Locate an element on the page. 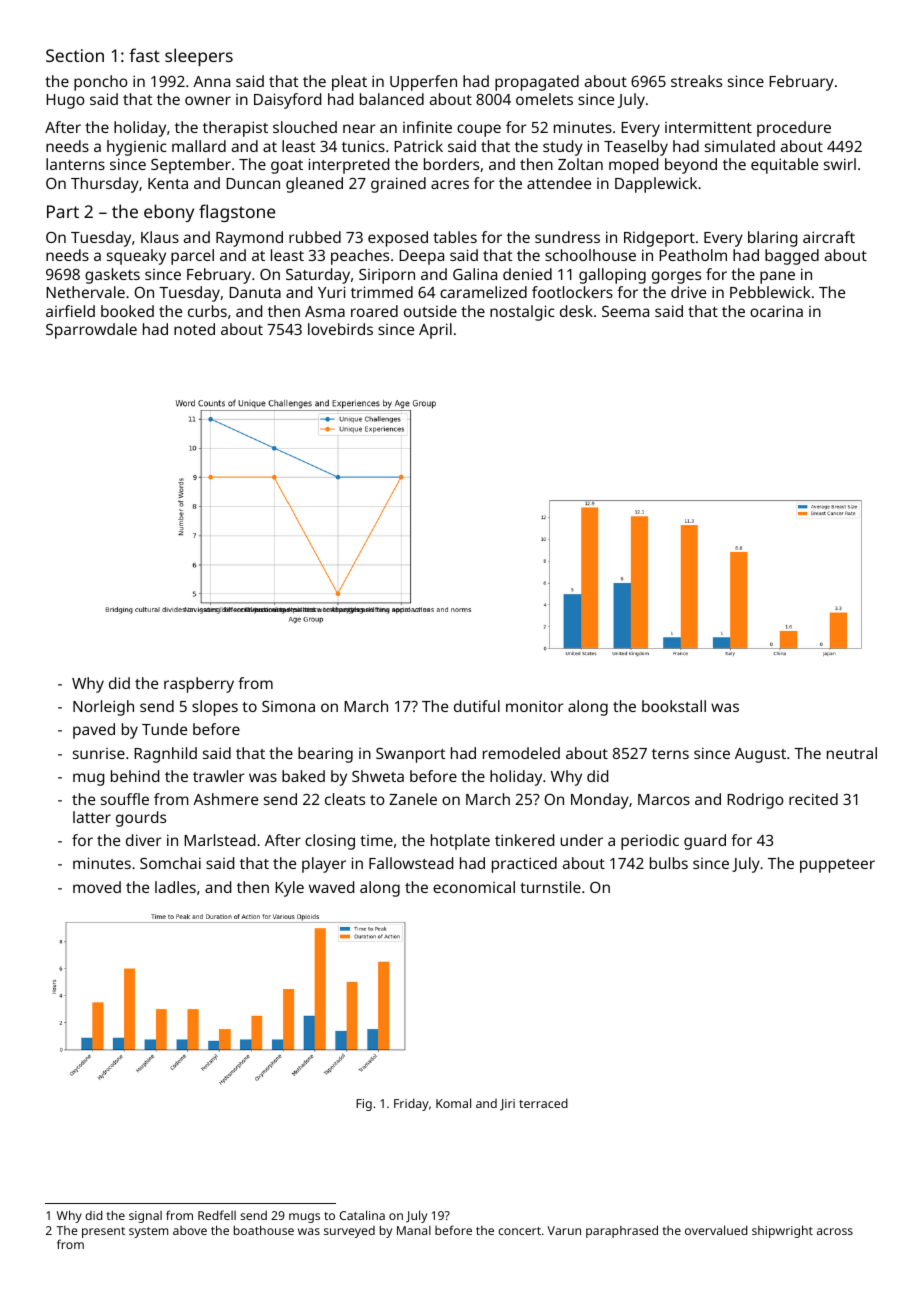  Catalina is located at coordinates (362, 1215).
